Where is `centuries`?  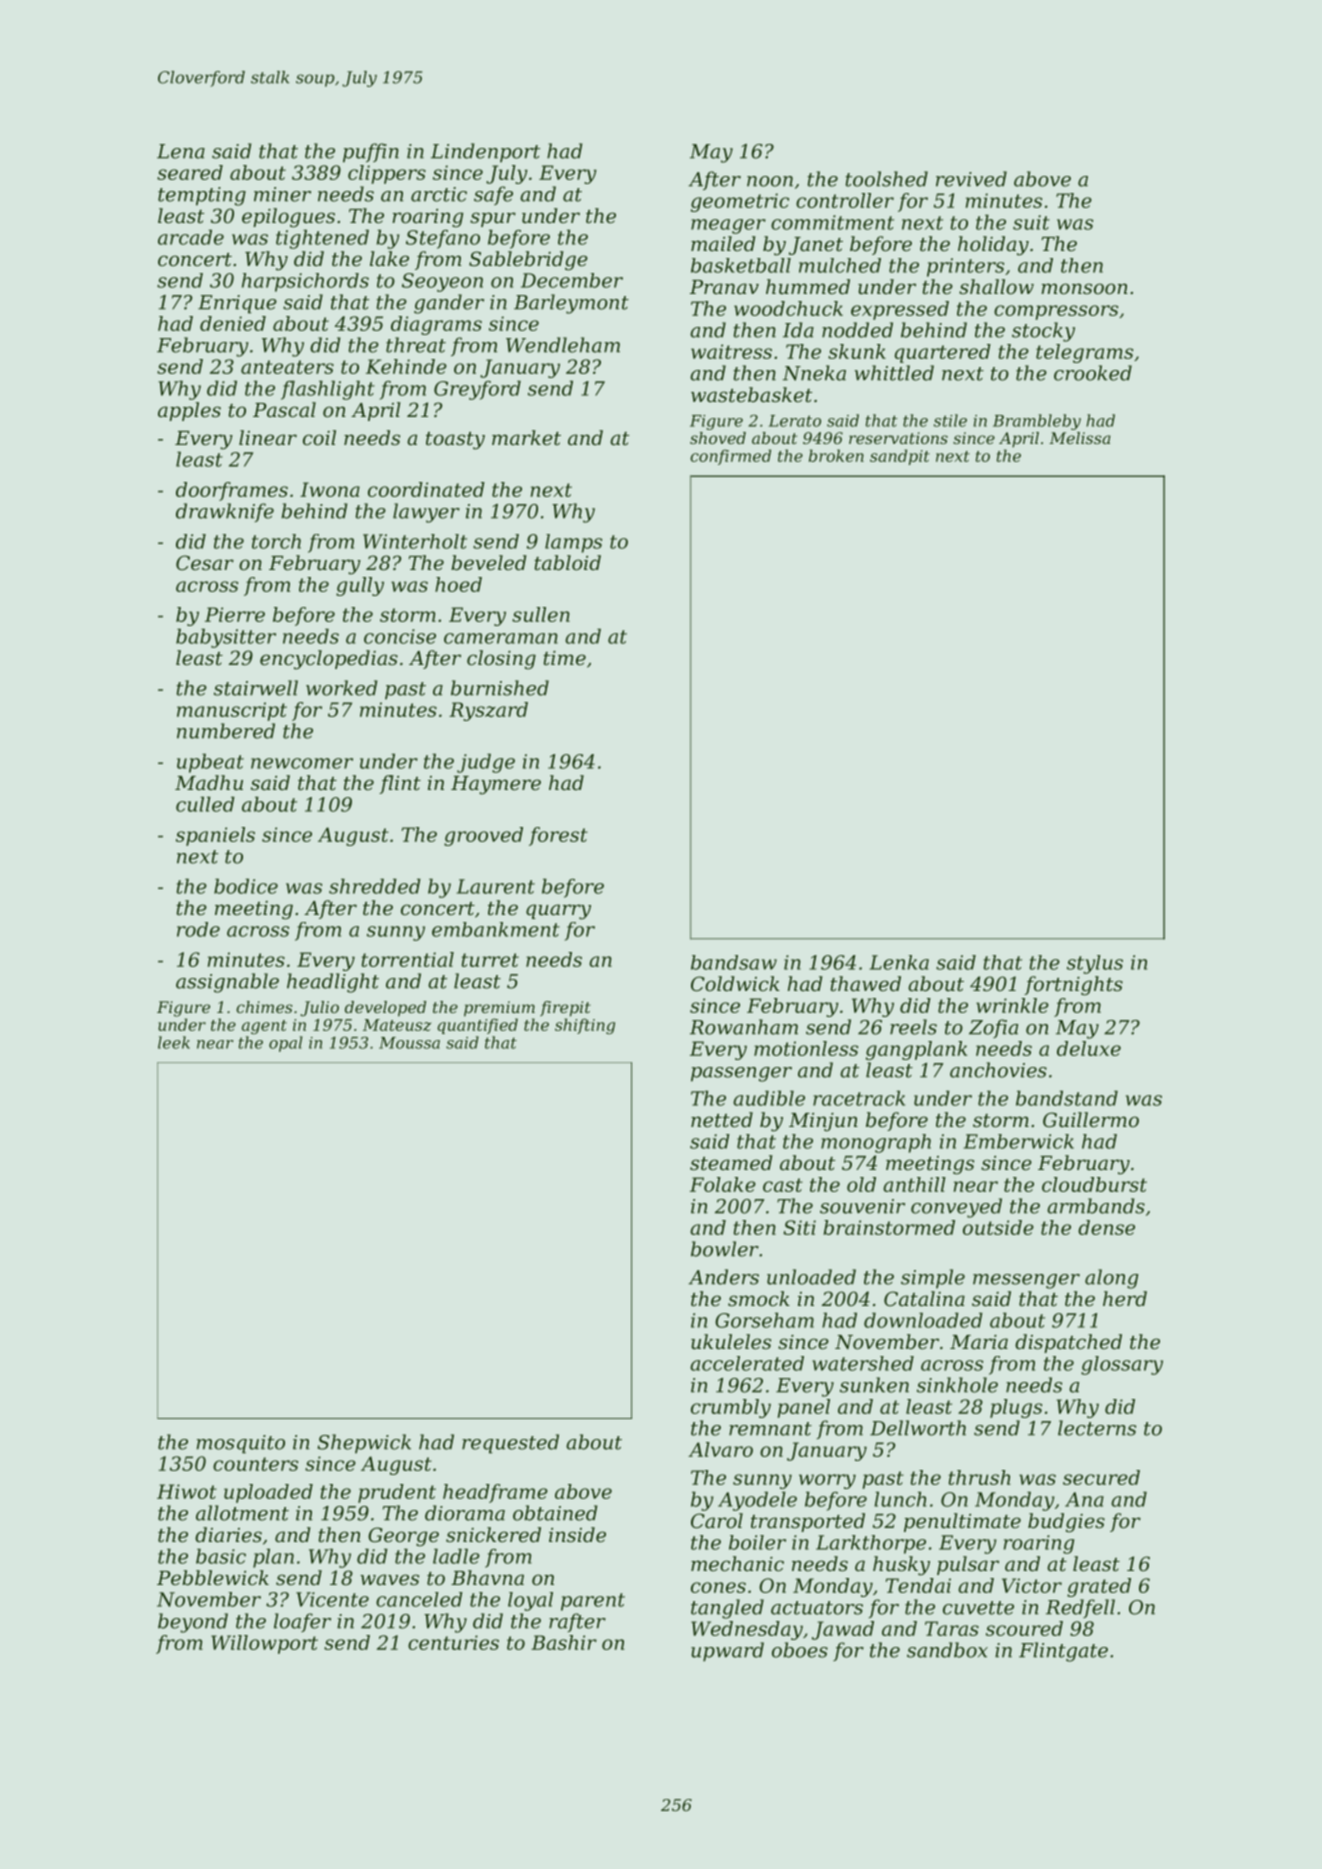 centuries is located at coordinates (453, 1642).
